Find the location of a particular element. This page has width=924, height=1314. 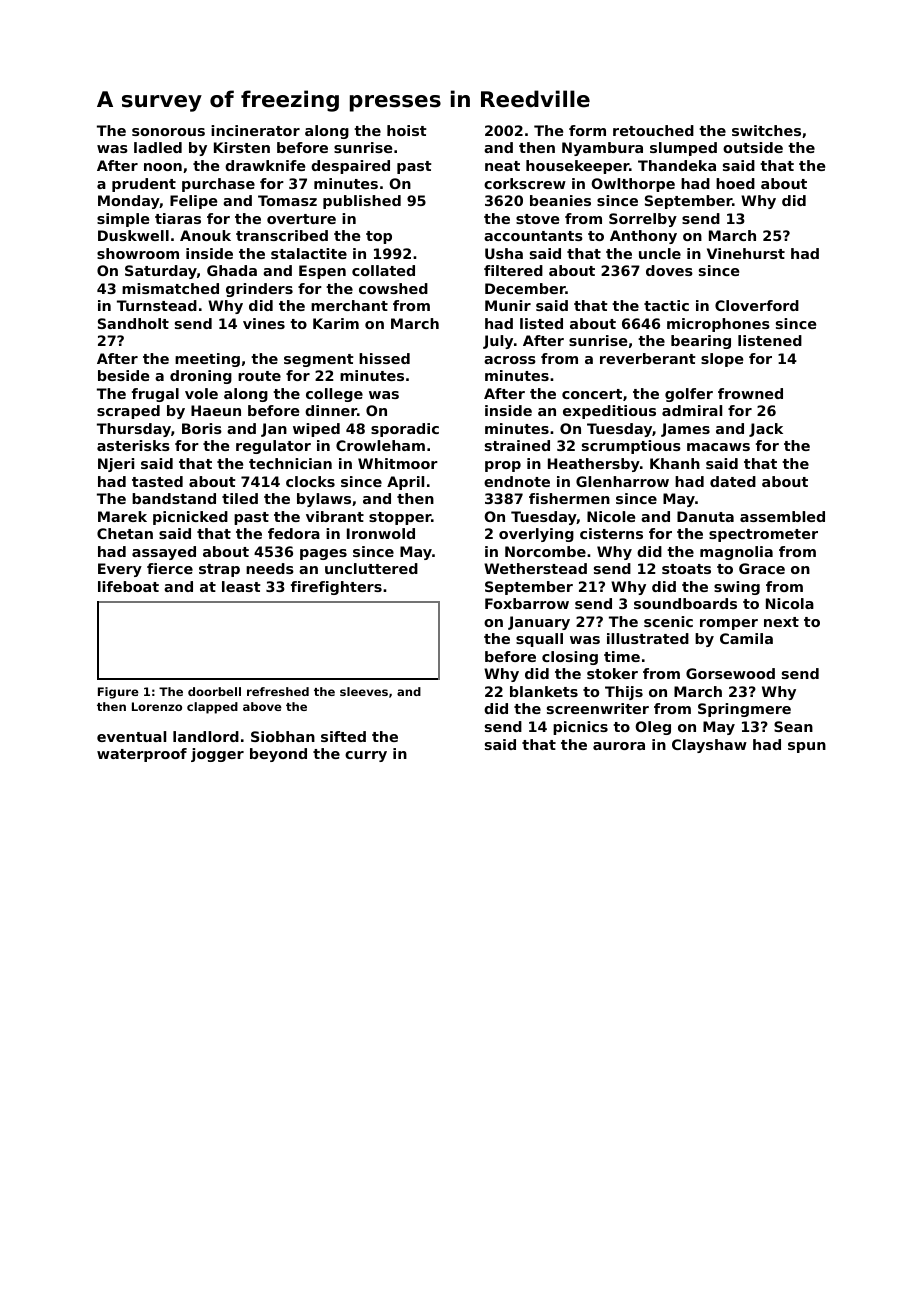

assayed is located at coordinates (164, 553).
